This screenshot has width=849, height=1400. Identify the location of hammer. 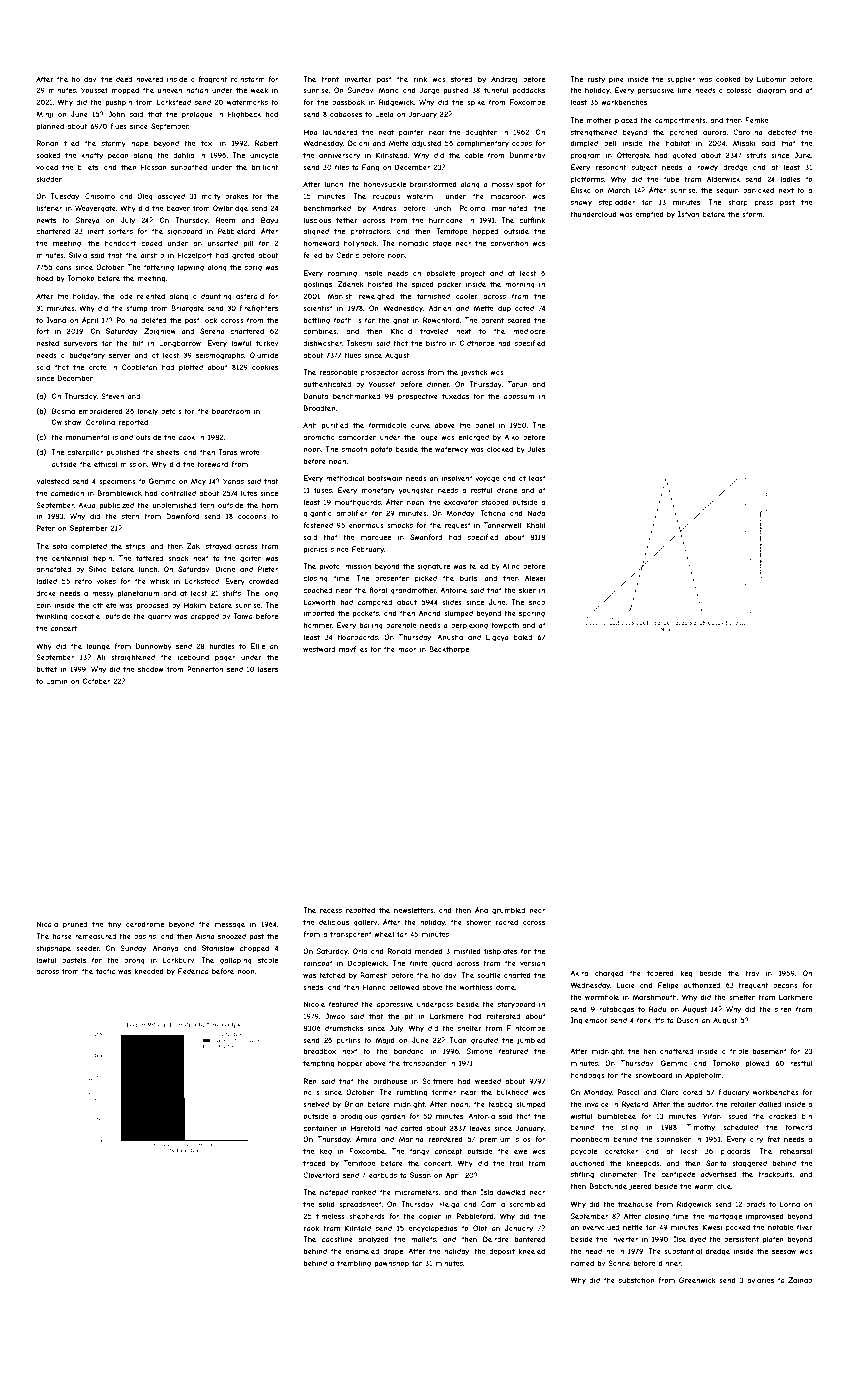
(318, 625).
